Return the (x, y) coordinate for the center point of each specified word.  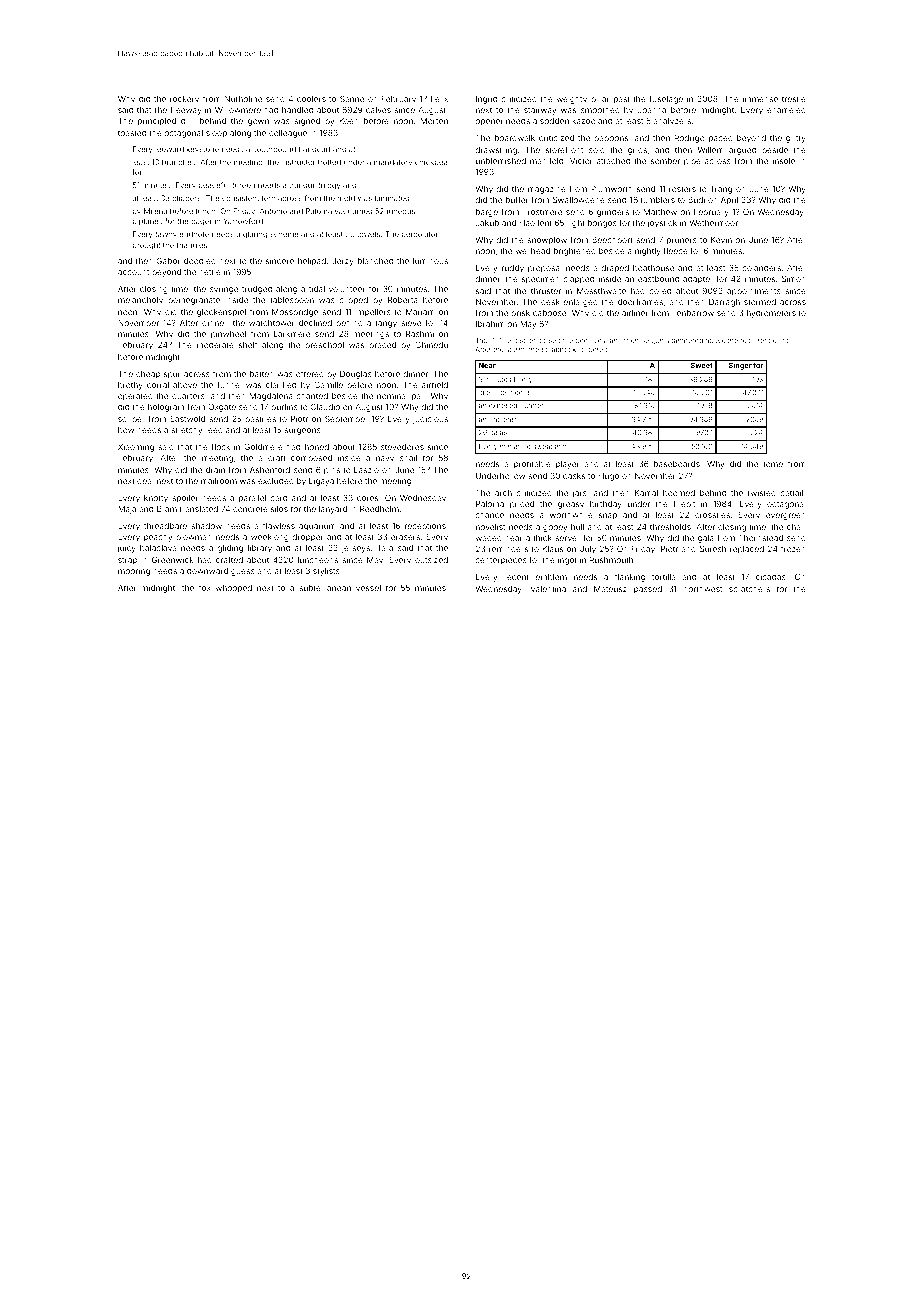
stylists (326, 572)
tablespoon (292, 300)
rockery (184, 100)
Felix (439, 99)
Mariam (420, 312)
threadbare (165, 526)
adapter (698, 280)
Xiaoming (136, 448)
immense (760, 99)
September (346, 419)
